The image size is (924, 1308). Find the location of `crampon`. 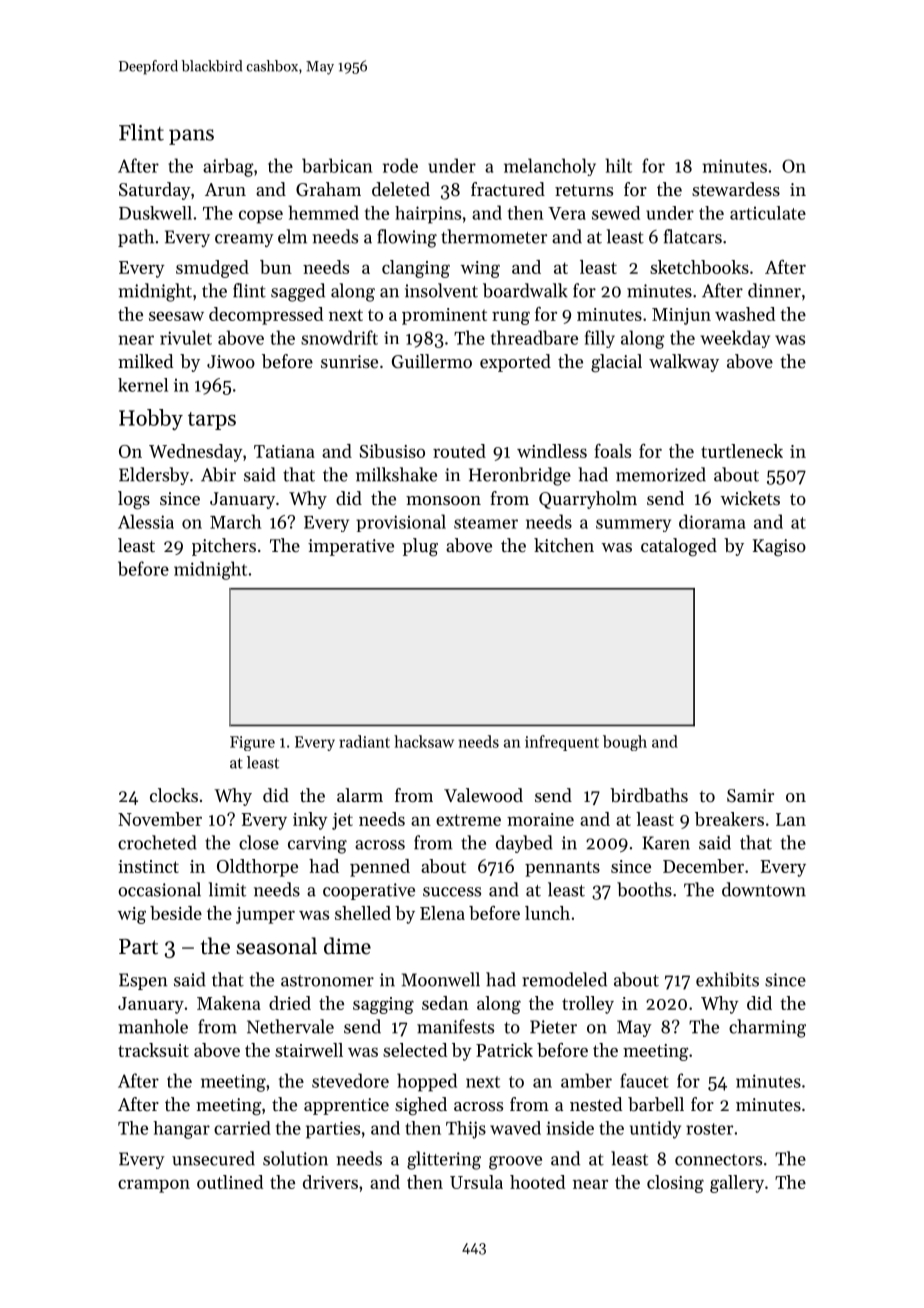

crampon is located at coordinates (154, 1186).
